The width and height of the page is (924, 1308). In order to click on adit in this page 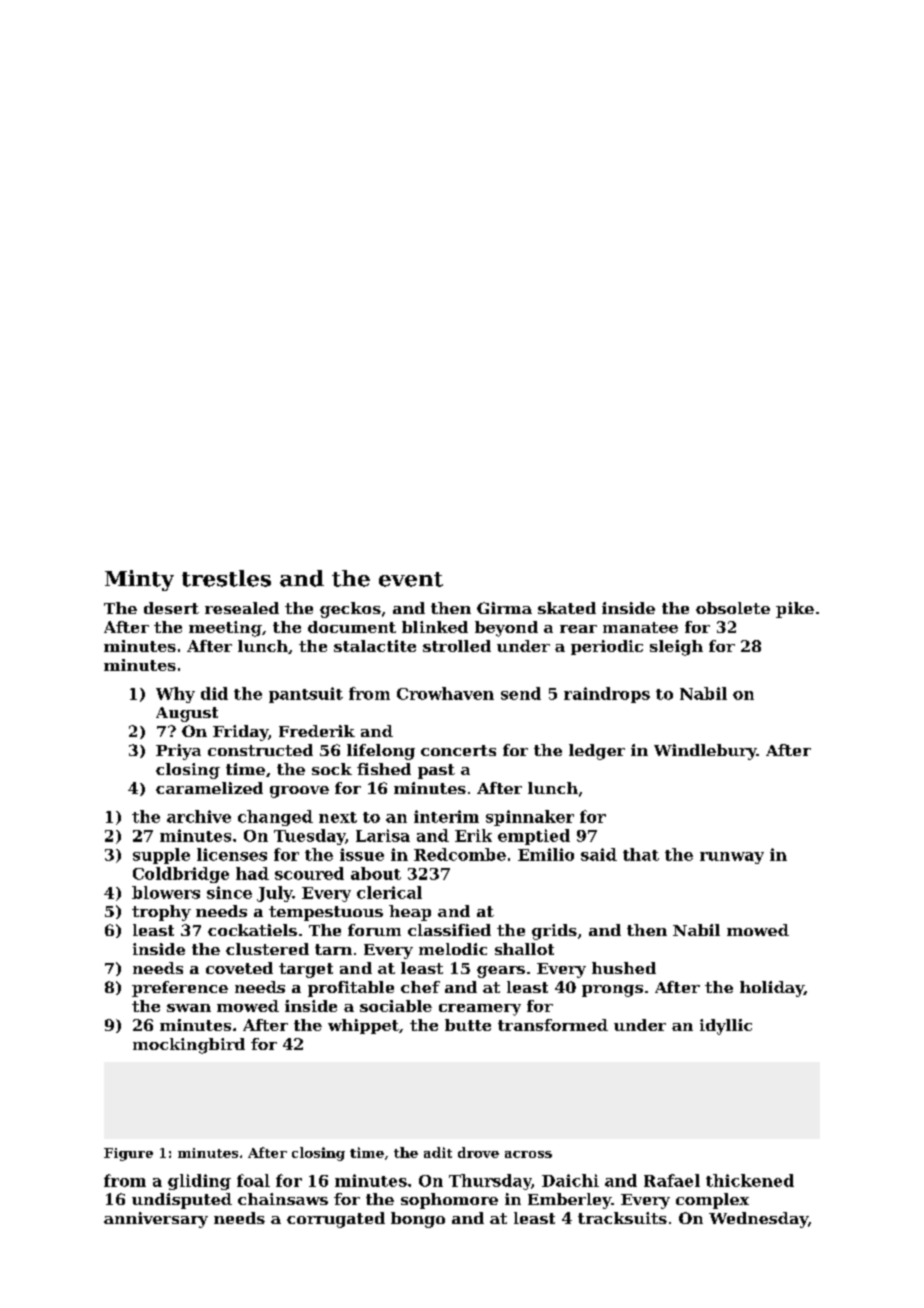, I will do `click(438, 1152)`.
